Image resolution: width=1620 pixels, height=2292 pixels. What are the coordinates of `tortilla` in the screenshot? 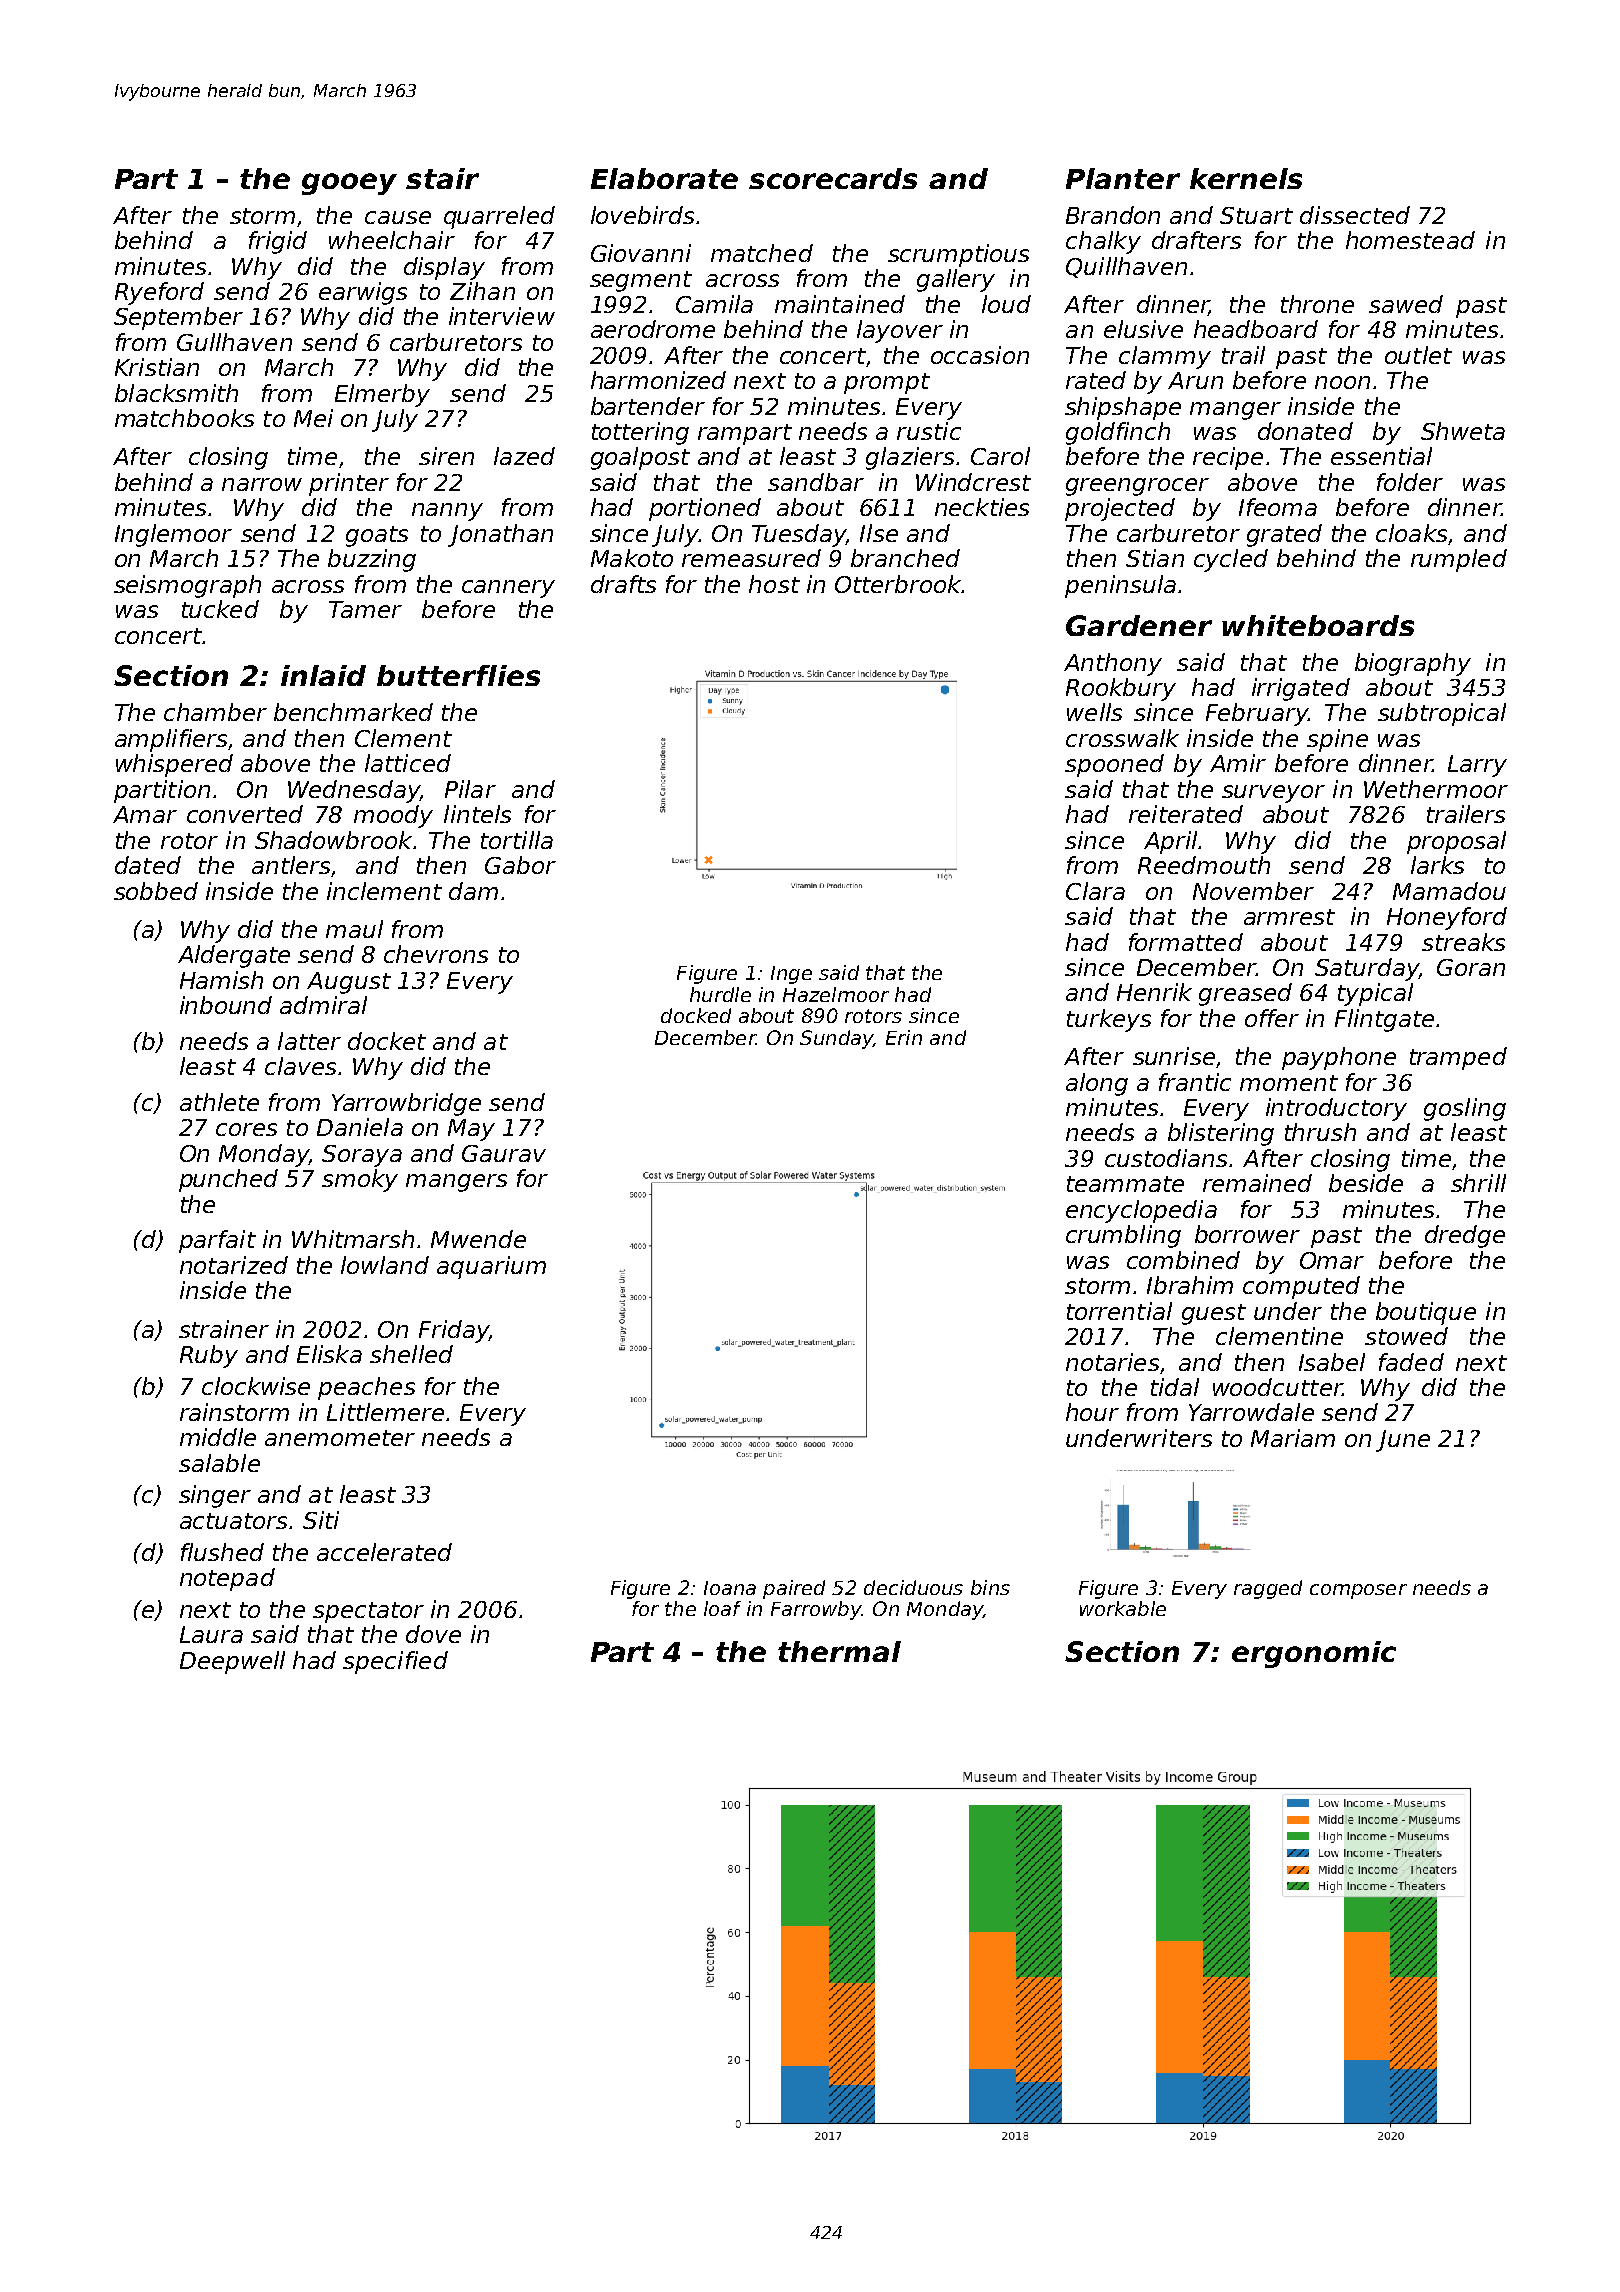 It's located at (517, 840).
